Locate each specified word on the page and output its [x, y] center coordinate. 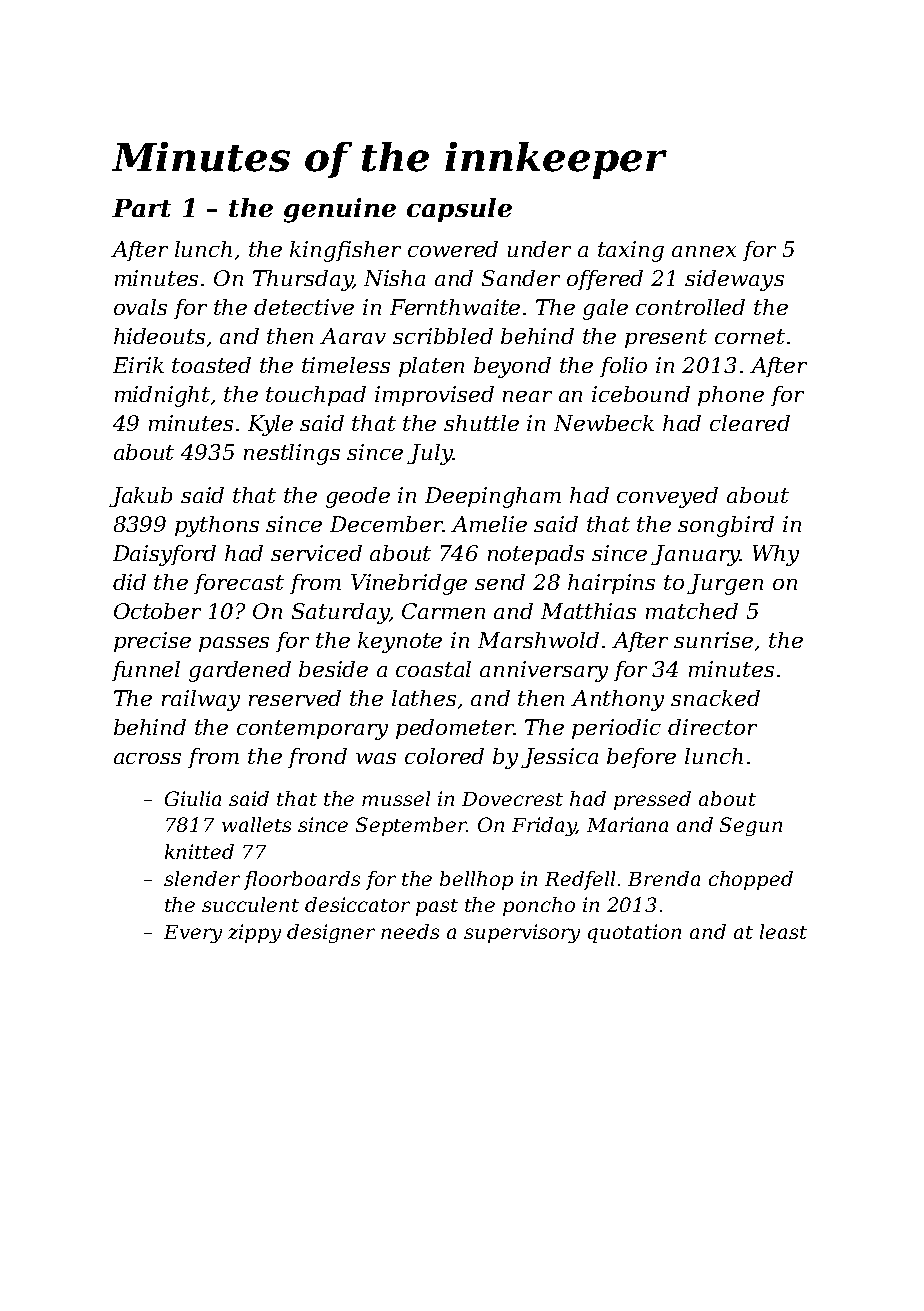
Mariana [627, 824]
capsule [459, 210]
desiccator [357, 904]
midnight [162, 396]
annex [704, 251]
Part [141, 208]
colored [444, 756]
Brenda [664, 878]
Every [193, 934]
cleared [750, 423]
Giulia [193, 798]
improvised [434, 396]
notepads [536, 555]
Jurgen [725, 584]
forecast [239, 584]
